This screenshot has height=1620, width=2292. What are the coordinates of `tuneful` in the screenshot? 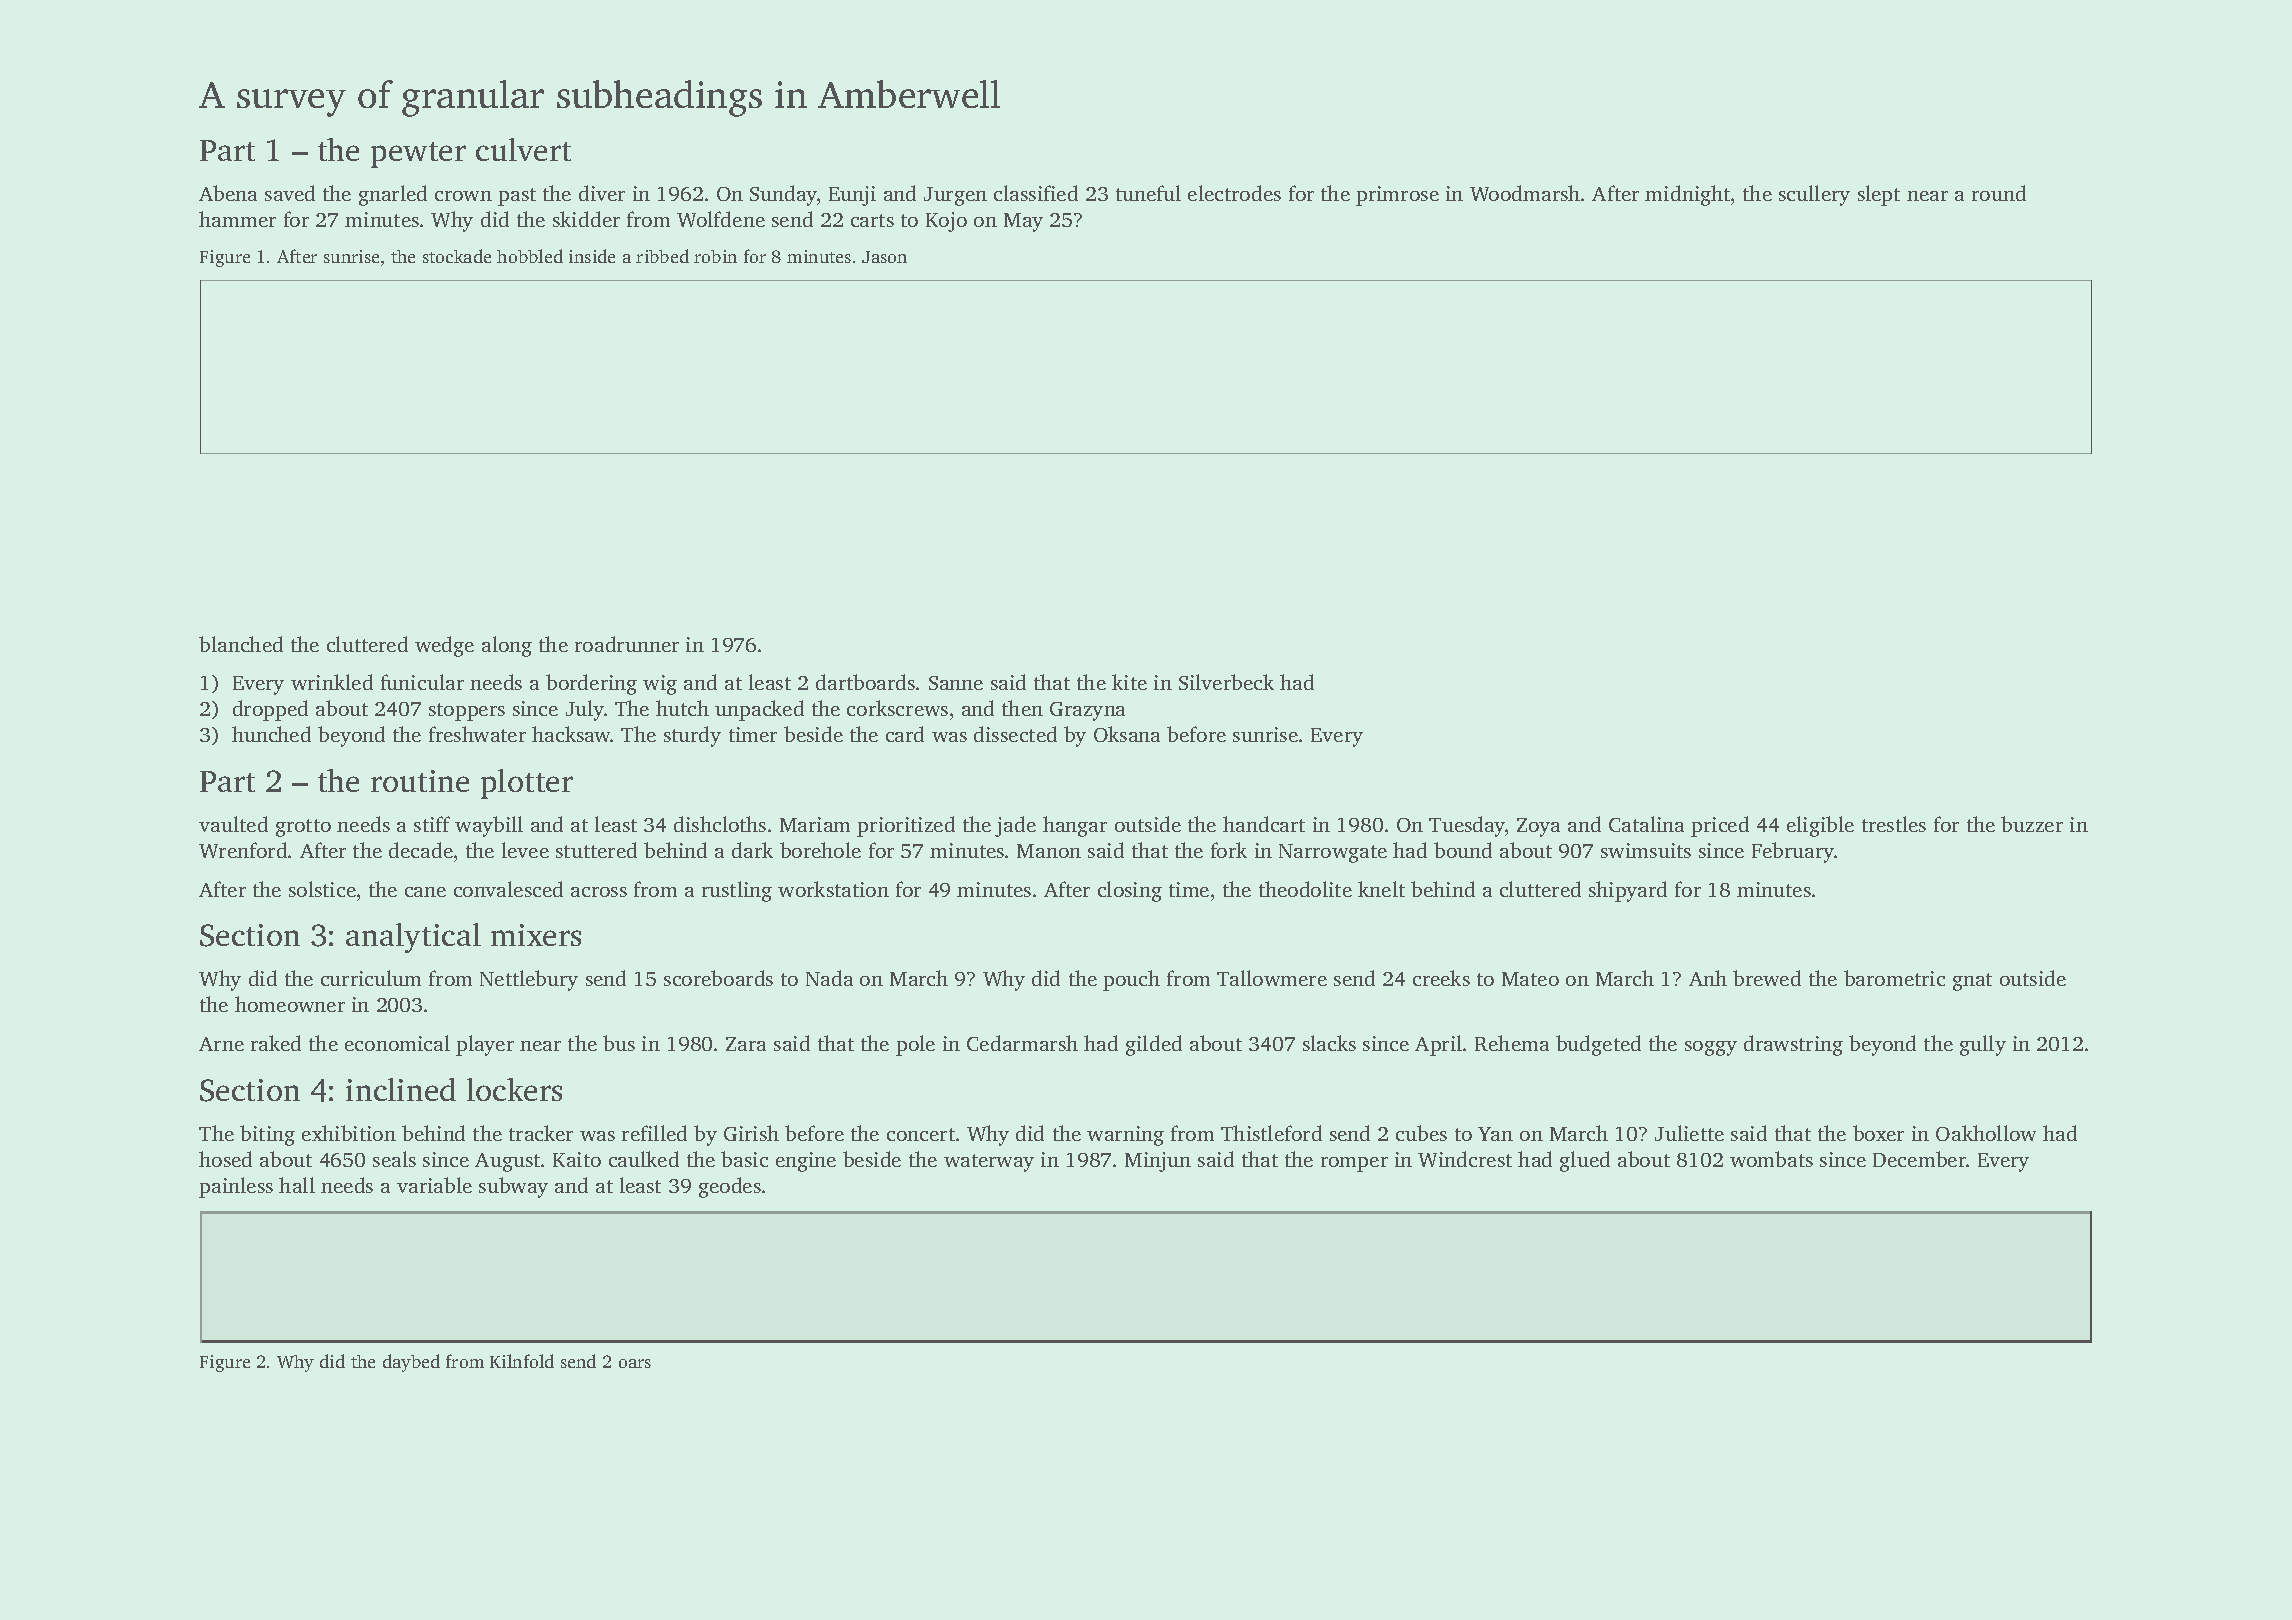 It's located at (1148, 193).
